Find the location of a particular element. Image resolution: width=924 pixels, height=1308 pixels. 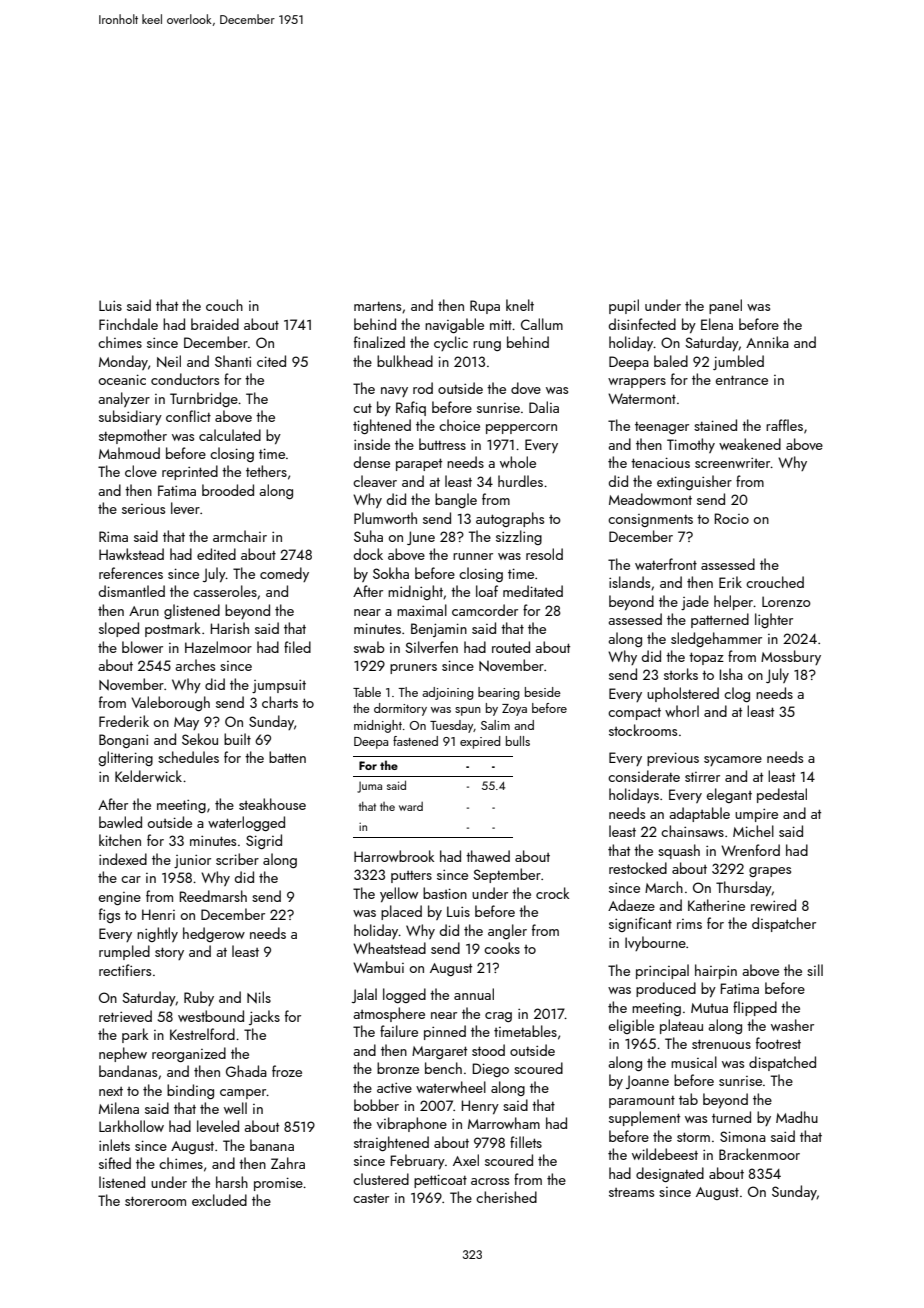

dispatcher is located at coordinates (784, 924).
